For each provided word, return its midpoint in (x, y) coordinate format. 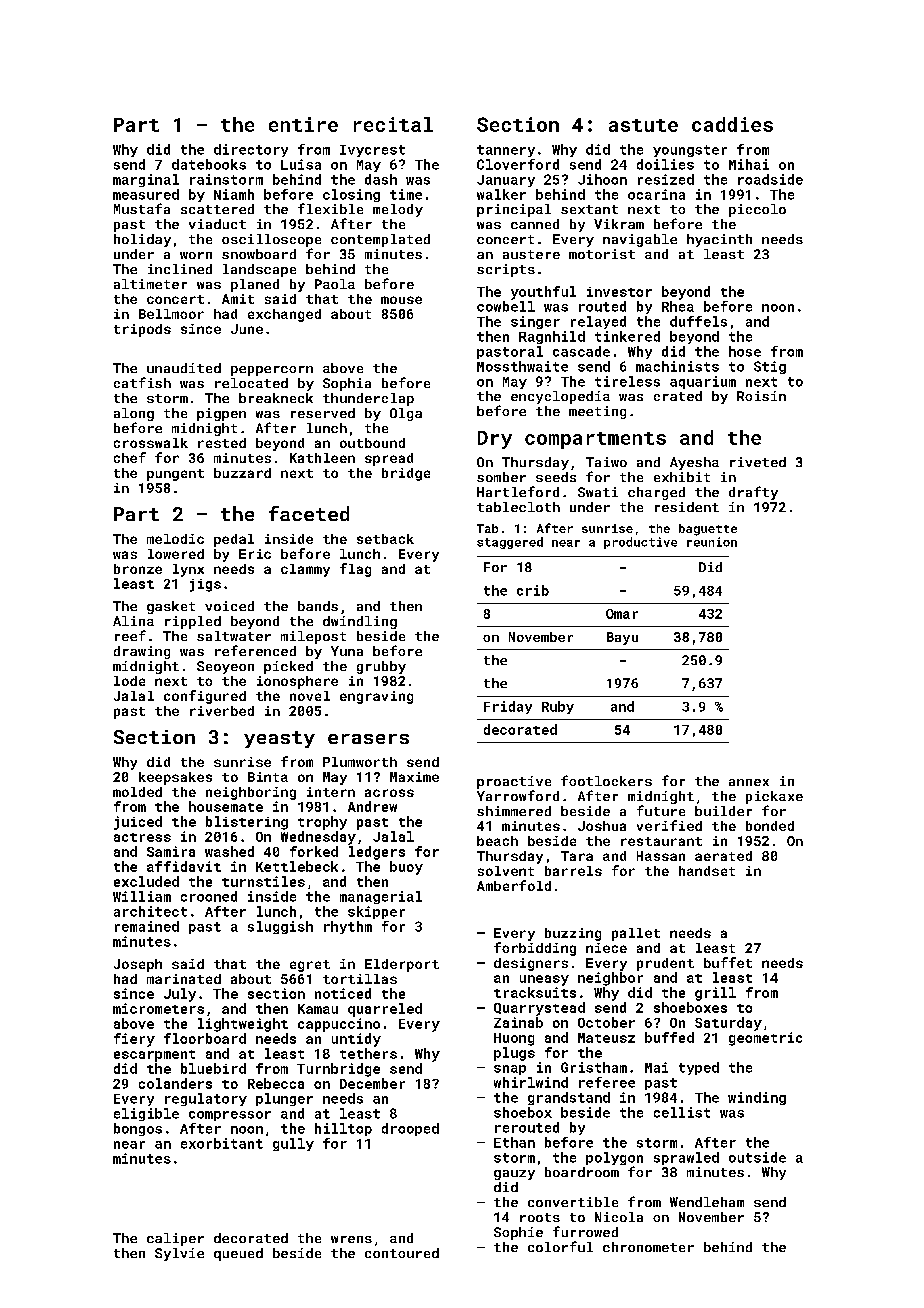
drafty (753, 493)
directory (251, 150)
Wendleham (707, 1202)
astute (643, 125)
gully (293, 1144)
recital (393, 124)
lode (129, 681)
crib (533, 590)
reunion (712, 542)
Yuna (347, 651)
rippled (193, 622)
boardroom (582, 1172)
